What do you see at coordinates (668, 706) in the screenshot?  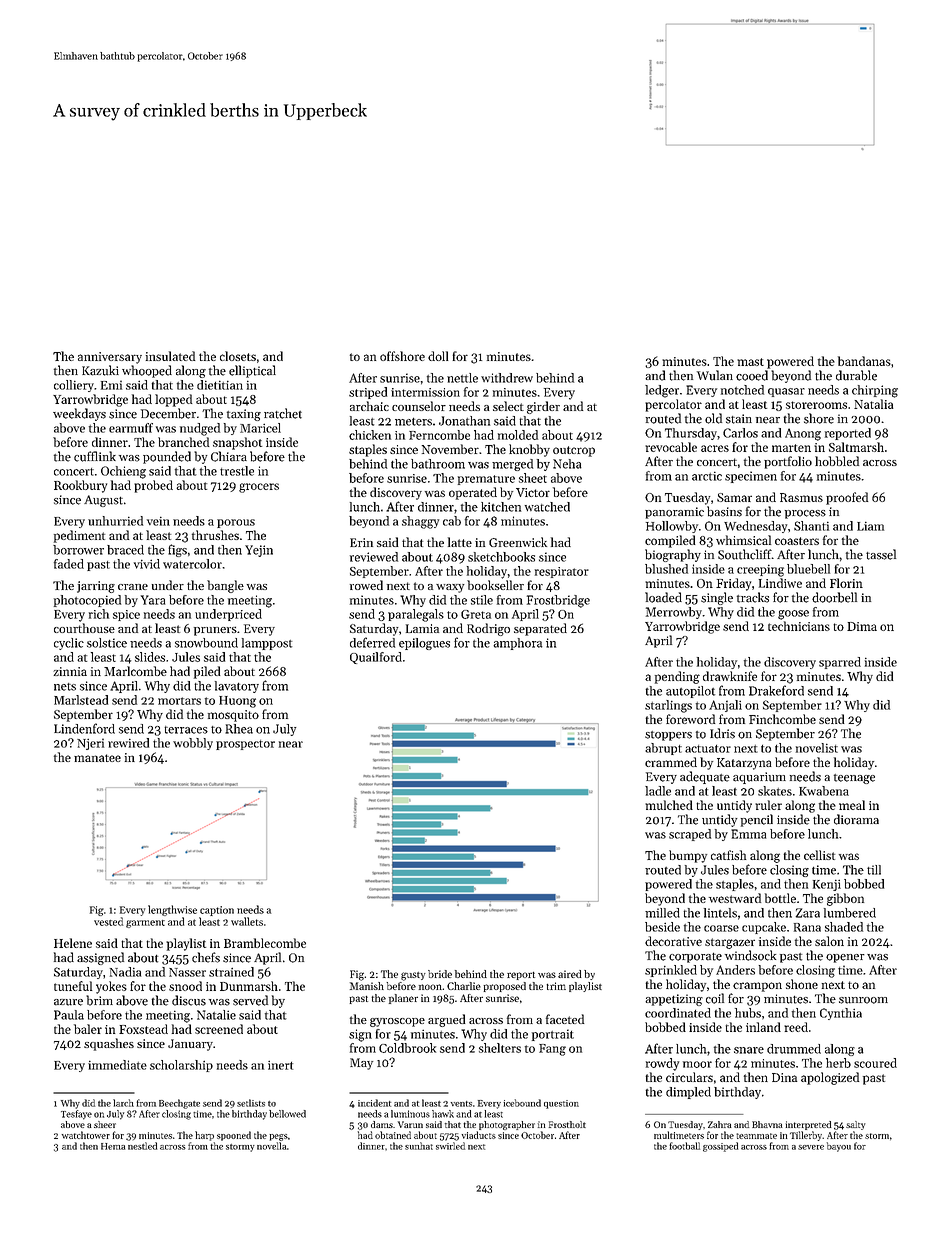 I see `starlings` at bounding box center [668, 706].
